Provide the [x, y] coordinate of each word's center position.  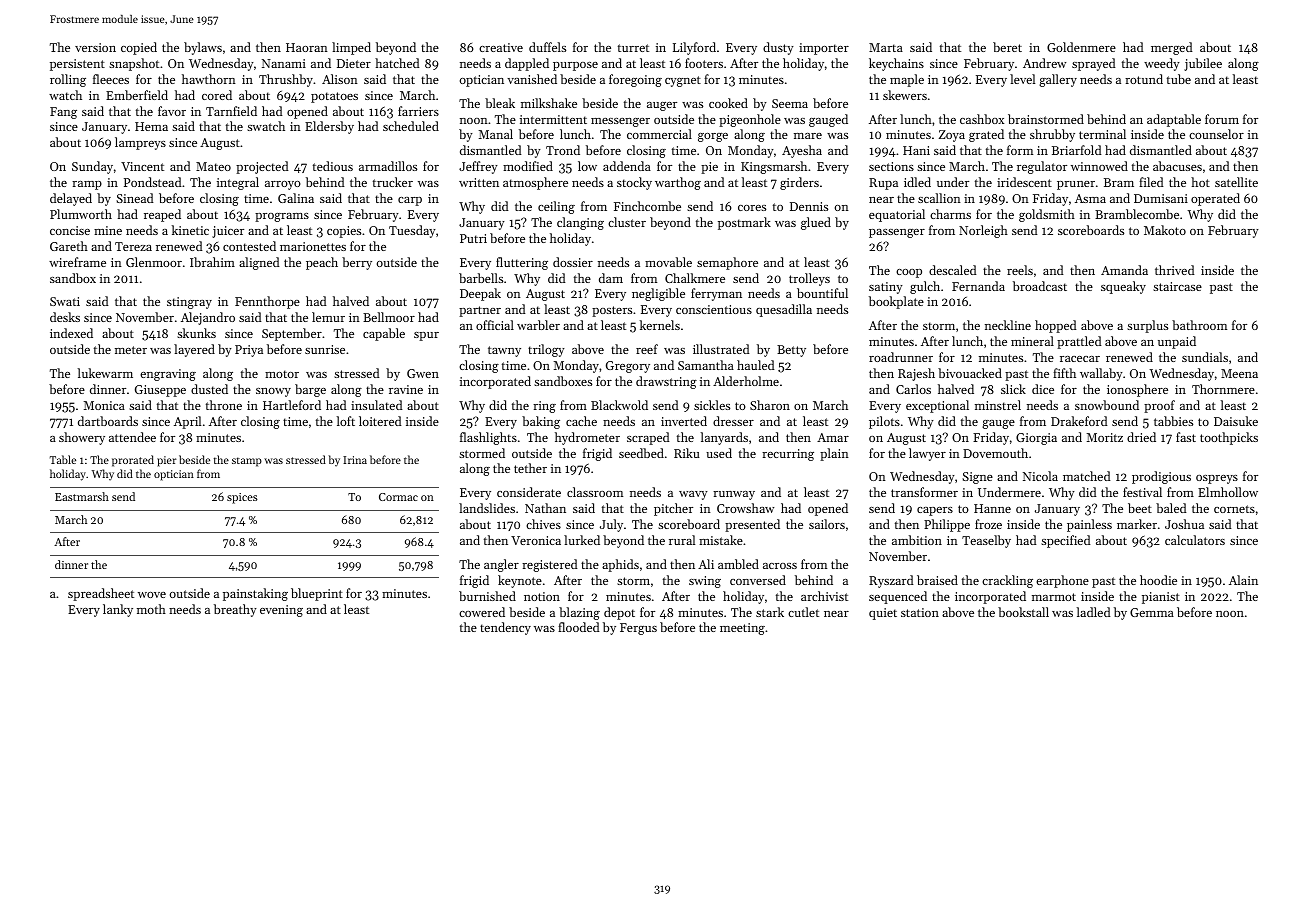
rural [682, 540]
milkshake [549, 103]
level [1022, 79]
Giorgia [1036, 439]
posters [612, 311]
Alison [340, 79]
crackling [1007, 581]
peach [322, 263]
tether [530, 468]
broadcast [1040, 286]
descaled [952, 270]
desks [65, 317]
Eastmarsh [82, 496]
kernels [660, 325]
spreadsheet [101, 594]
